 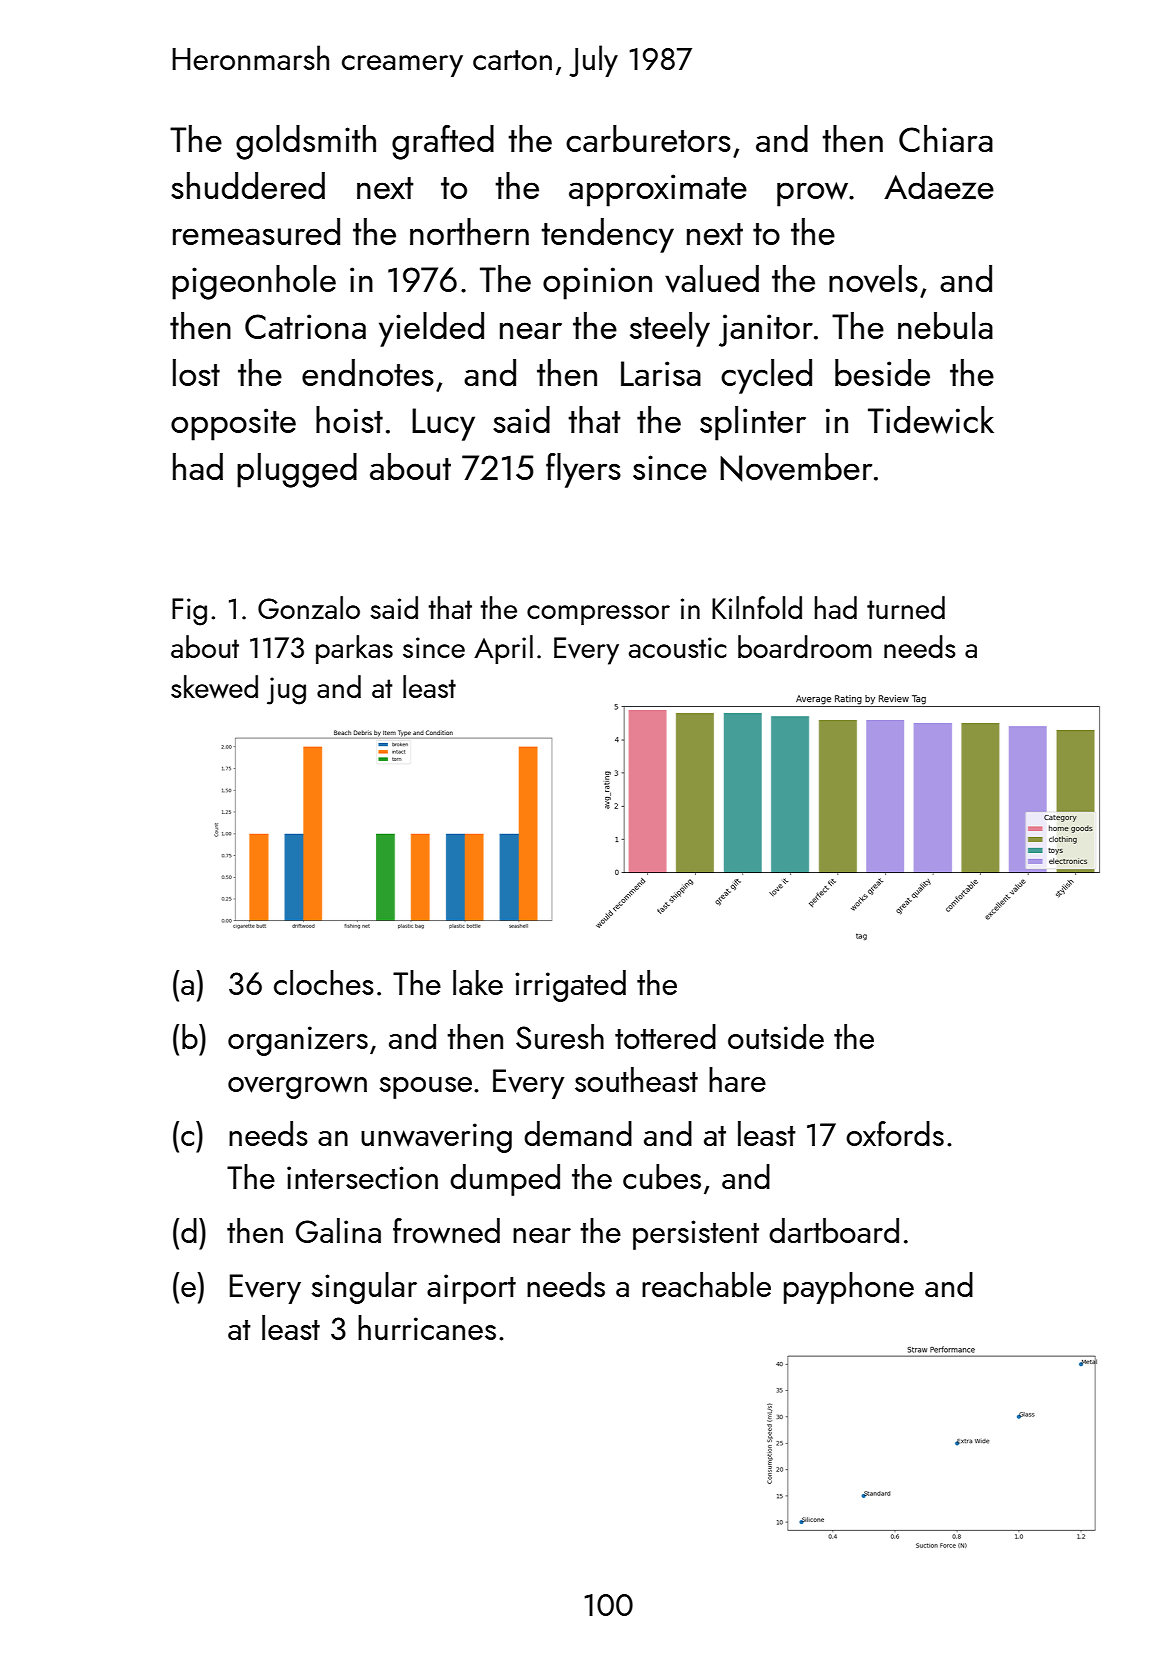 What do you see at coordinates (946, 138) in the image?
I see `Chiara` at bounding box center [946, 138].
